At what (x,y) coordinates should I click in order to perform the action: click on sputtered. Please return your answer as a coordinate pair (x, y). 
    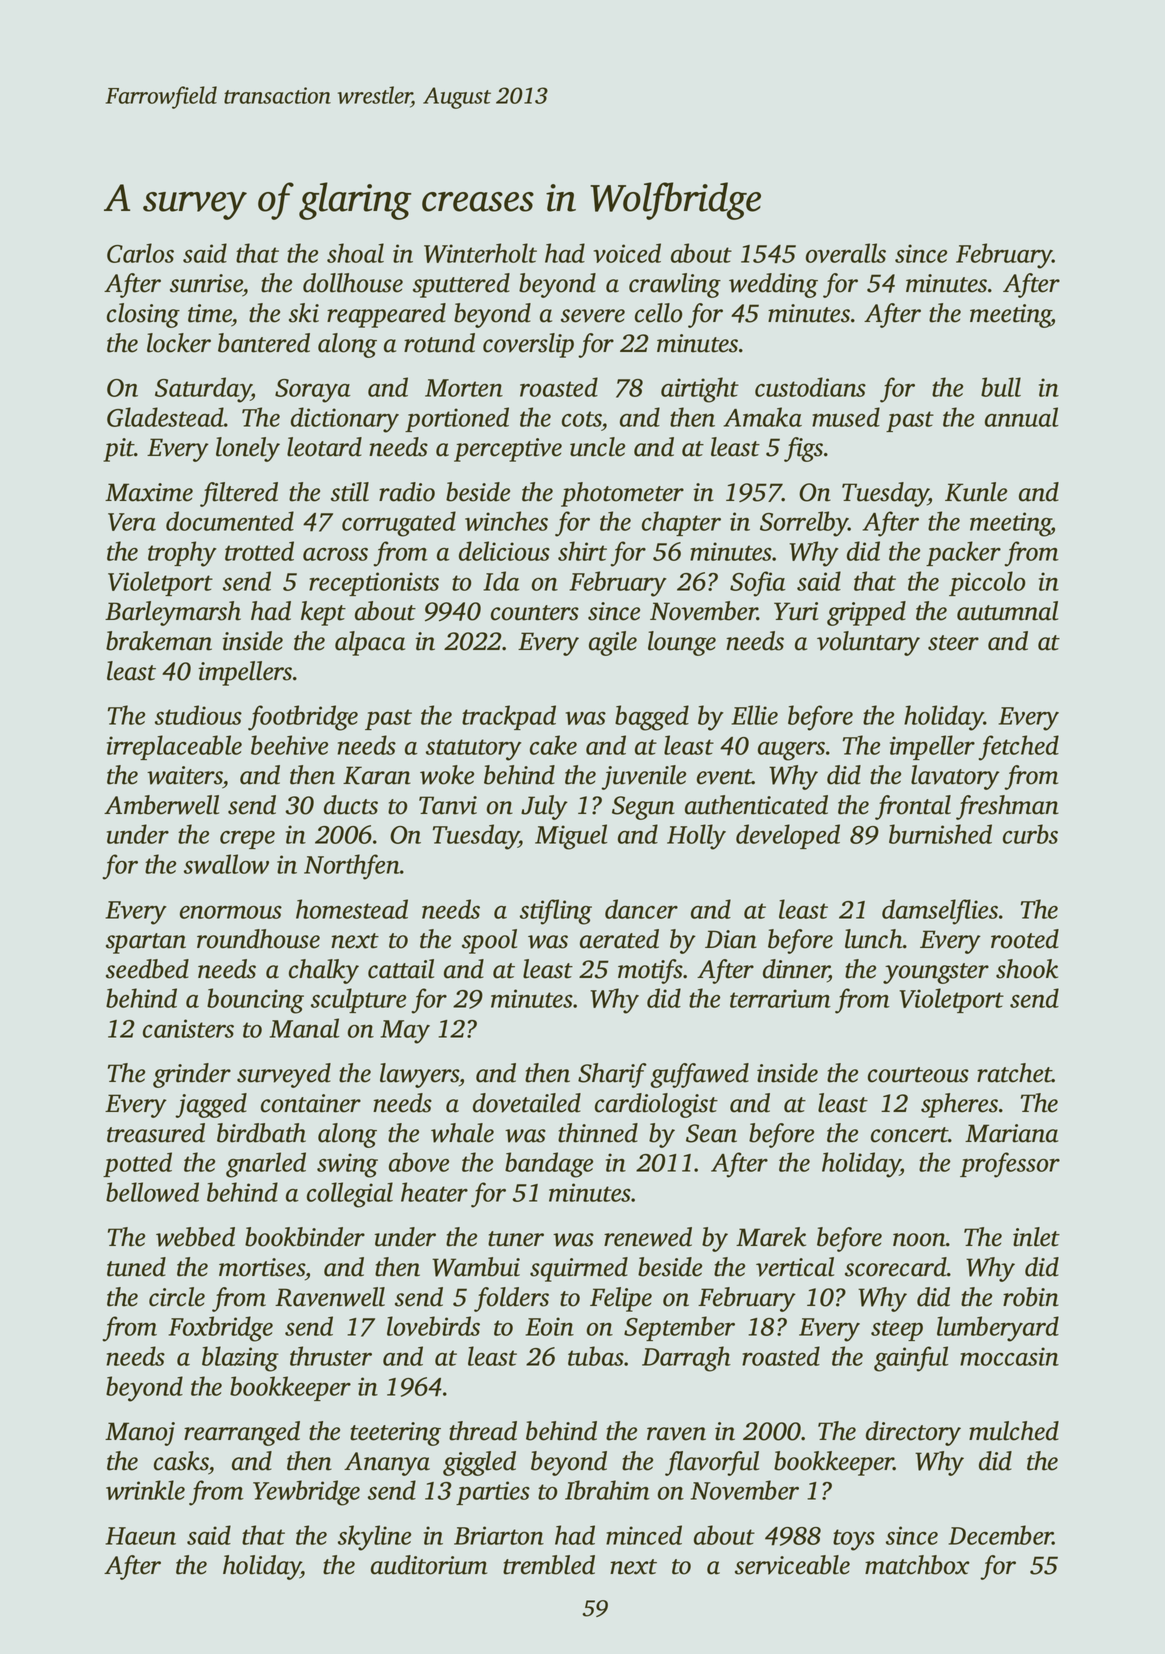
    Looking at the image, I should click on (461, 285).
